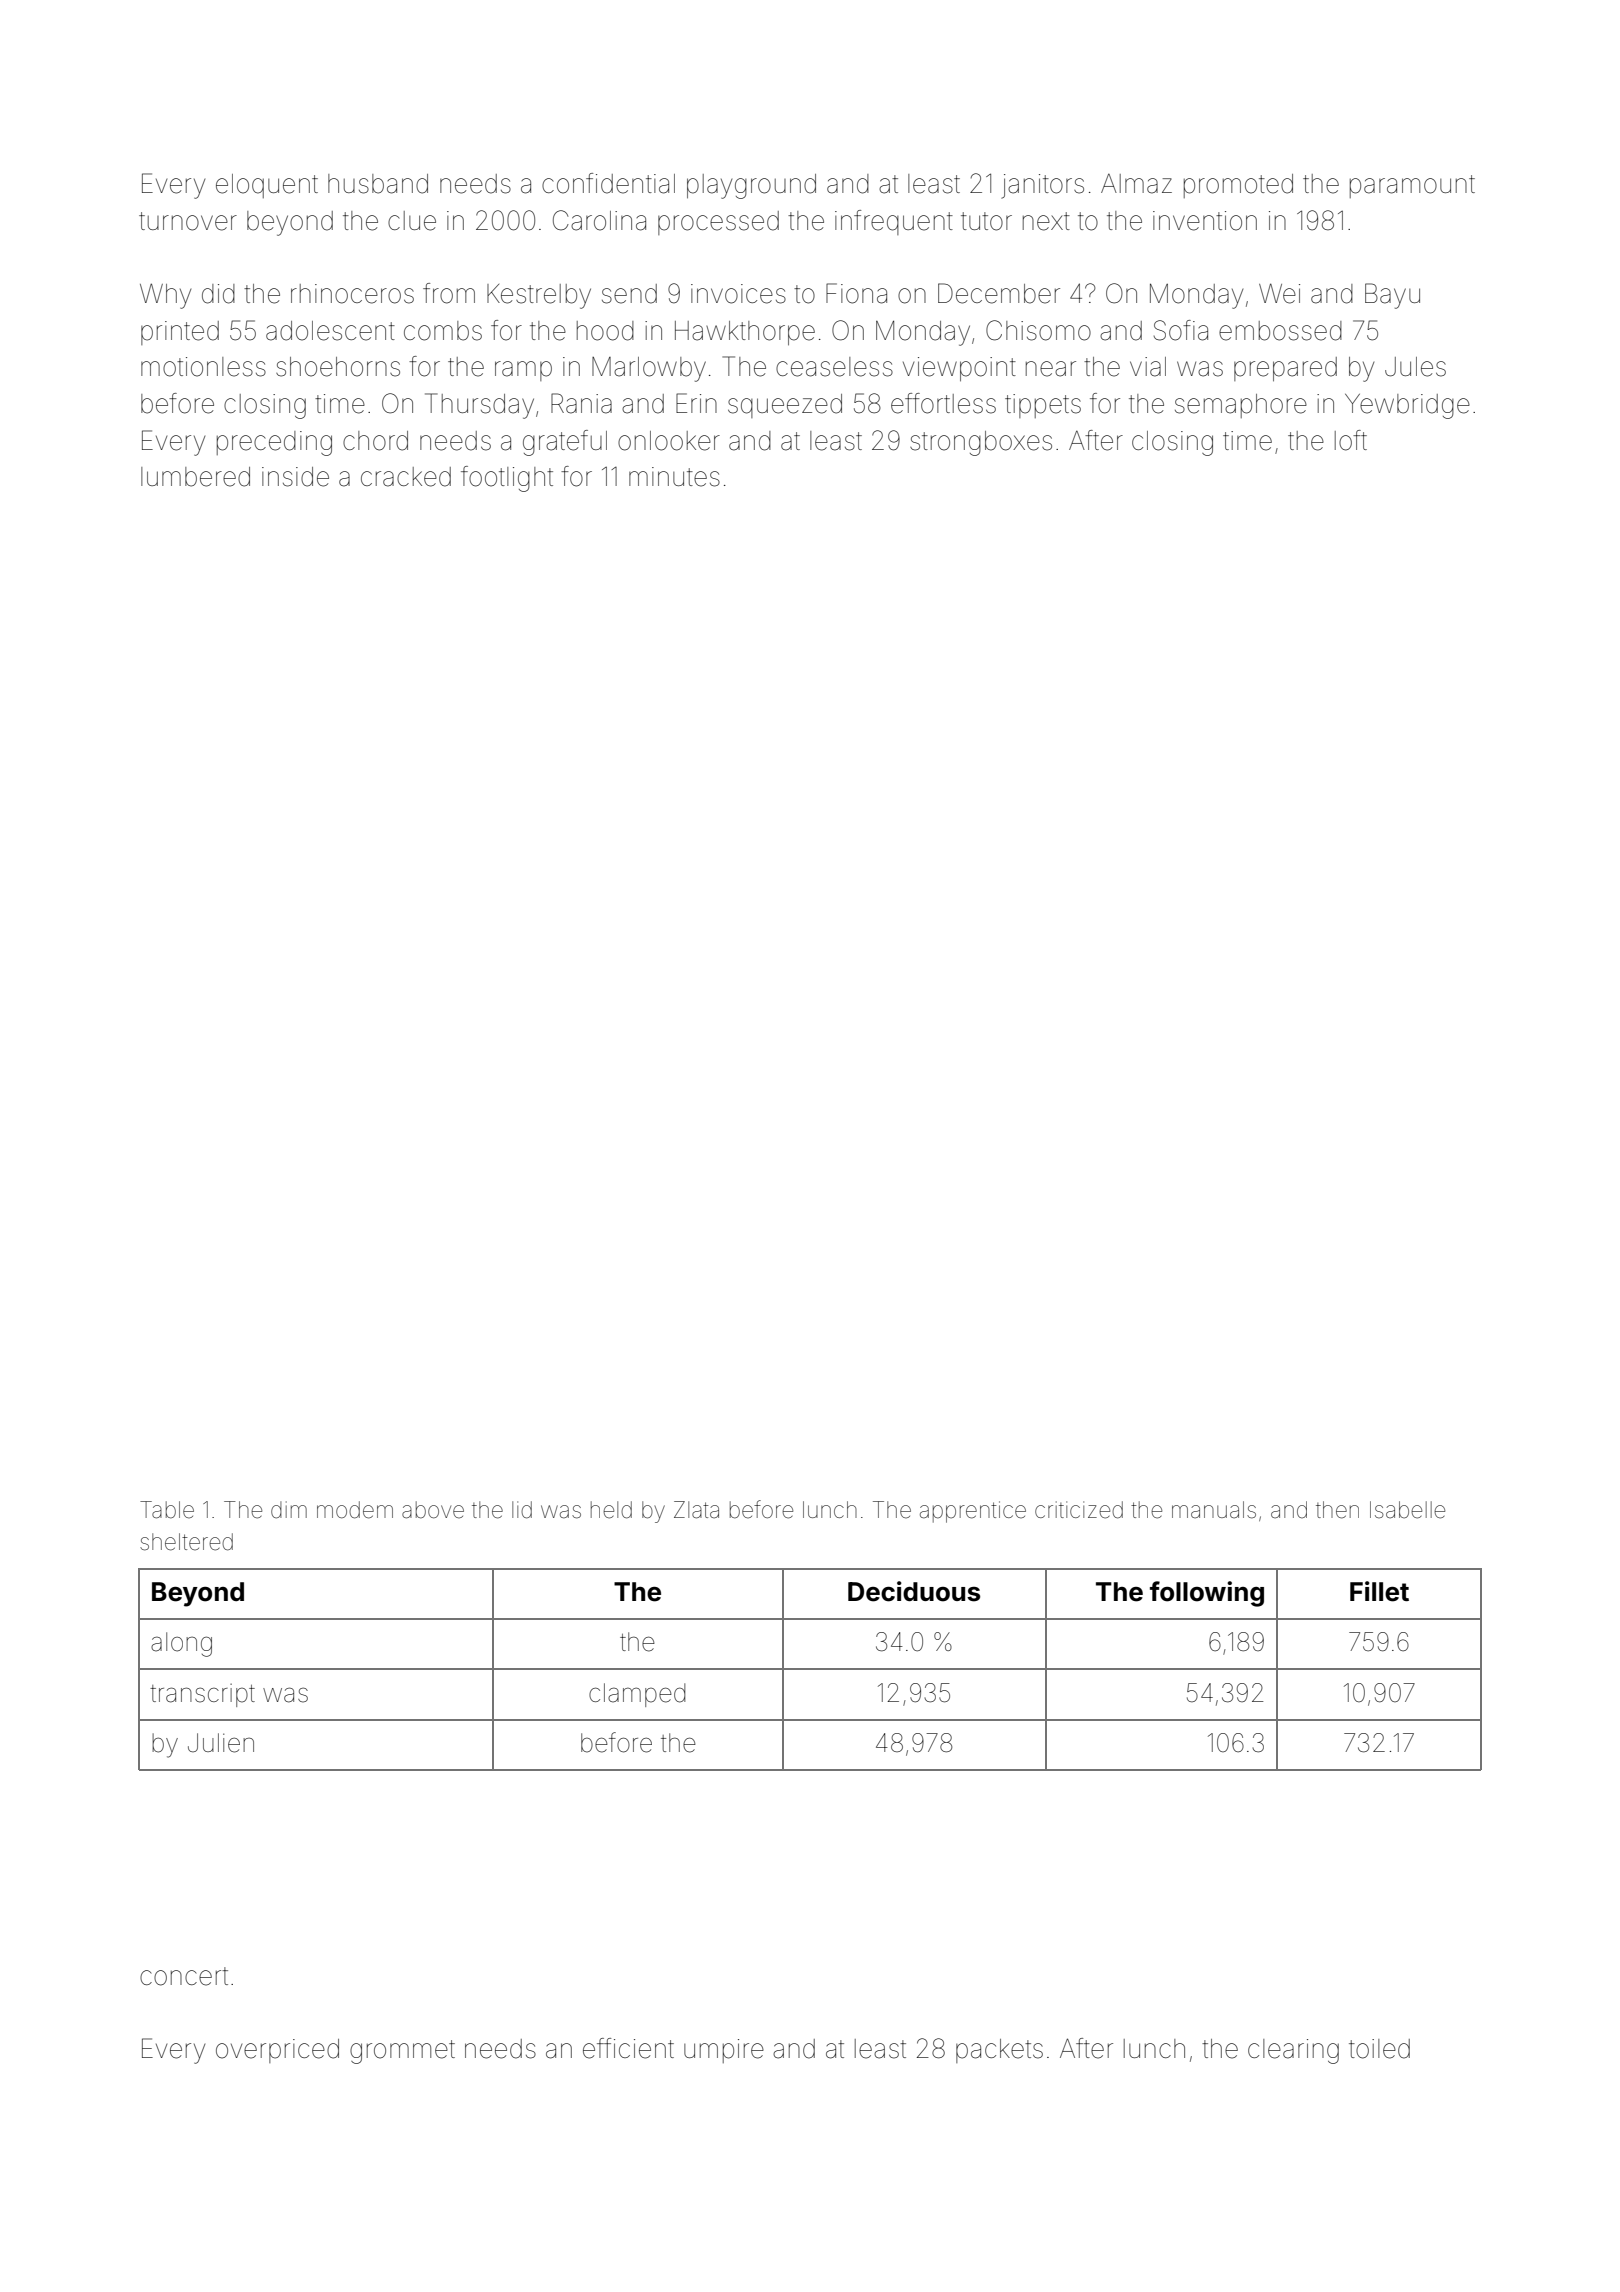 The height and width of the screenshot is (2292, 1620). What do you see at coordinates (999, 2051) in the screenshot?
I see `packets` at bounding box center [999, 2051].
